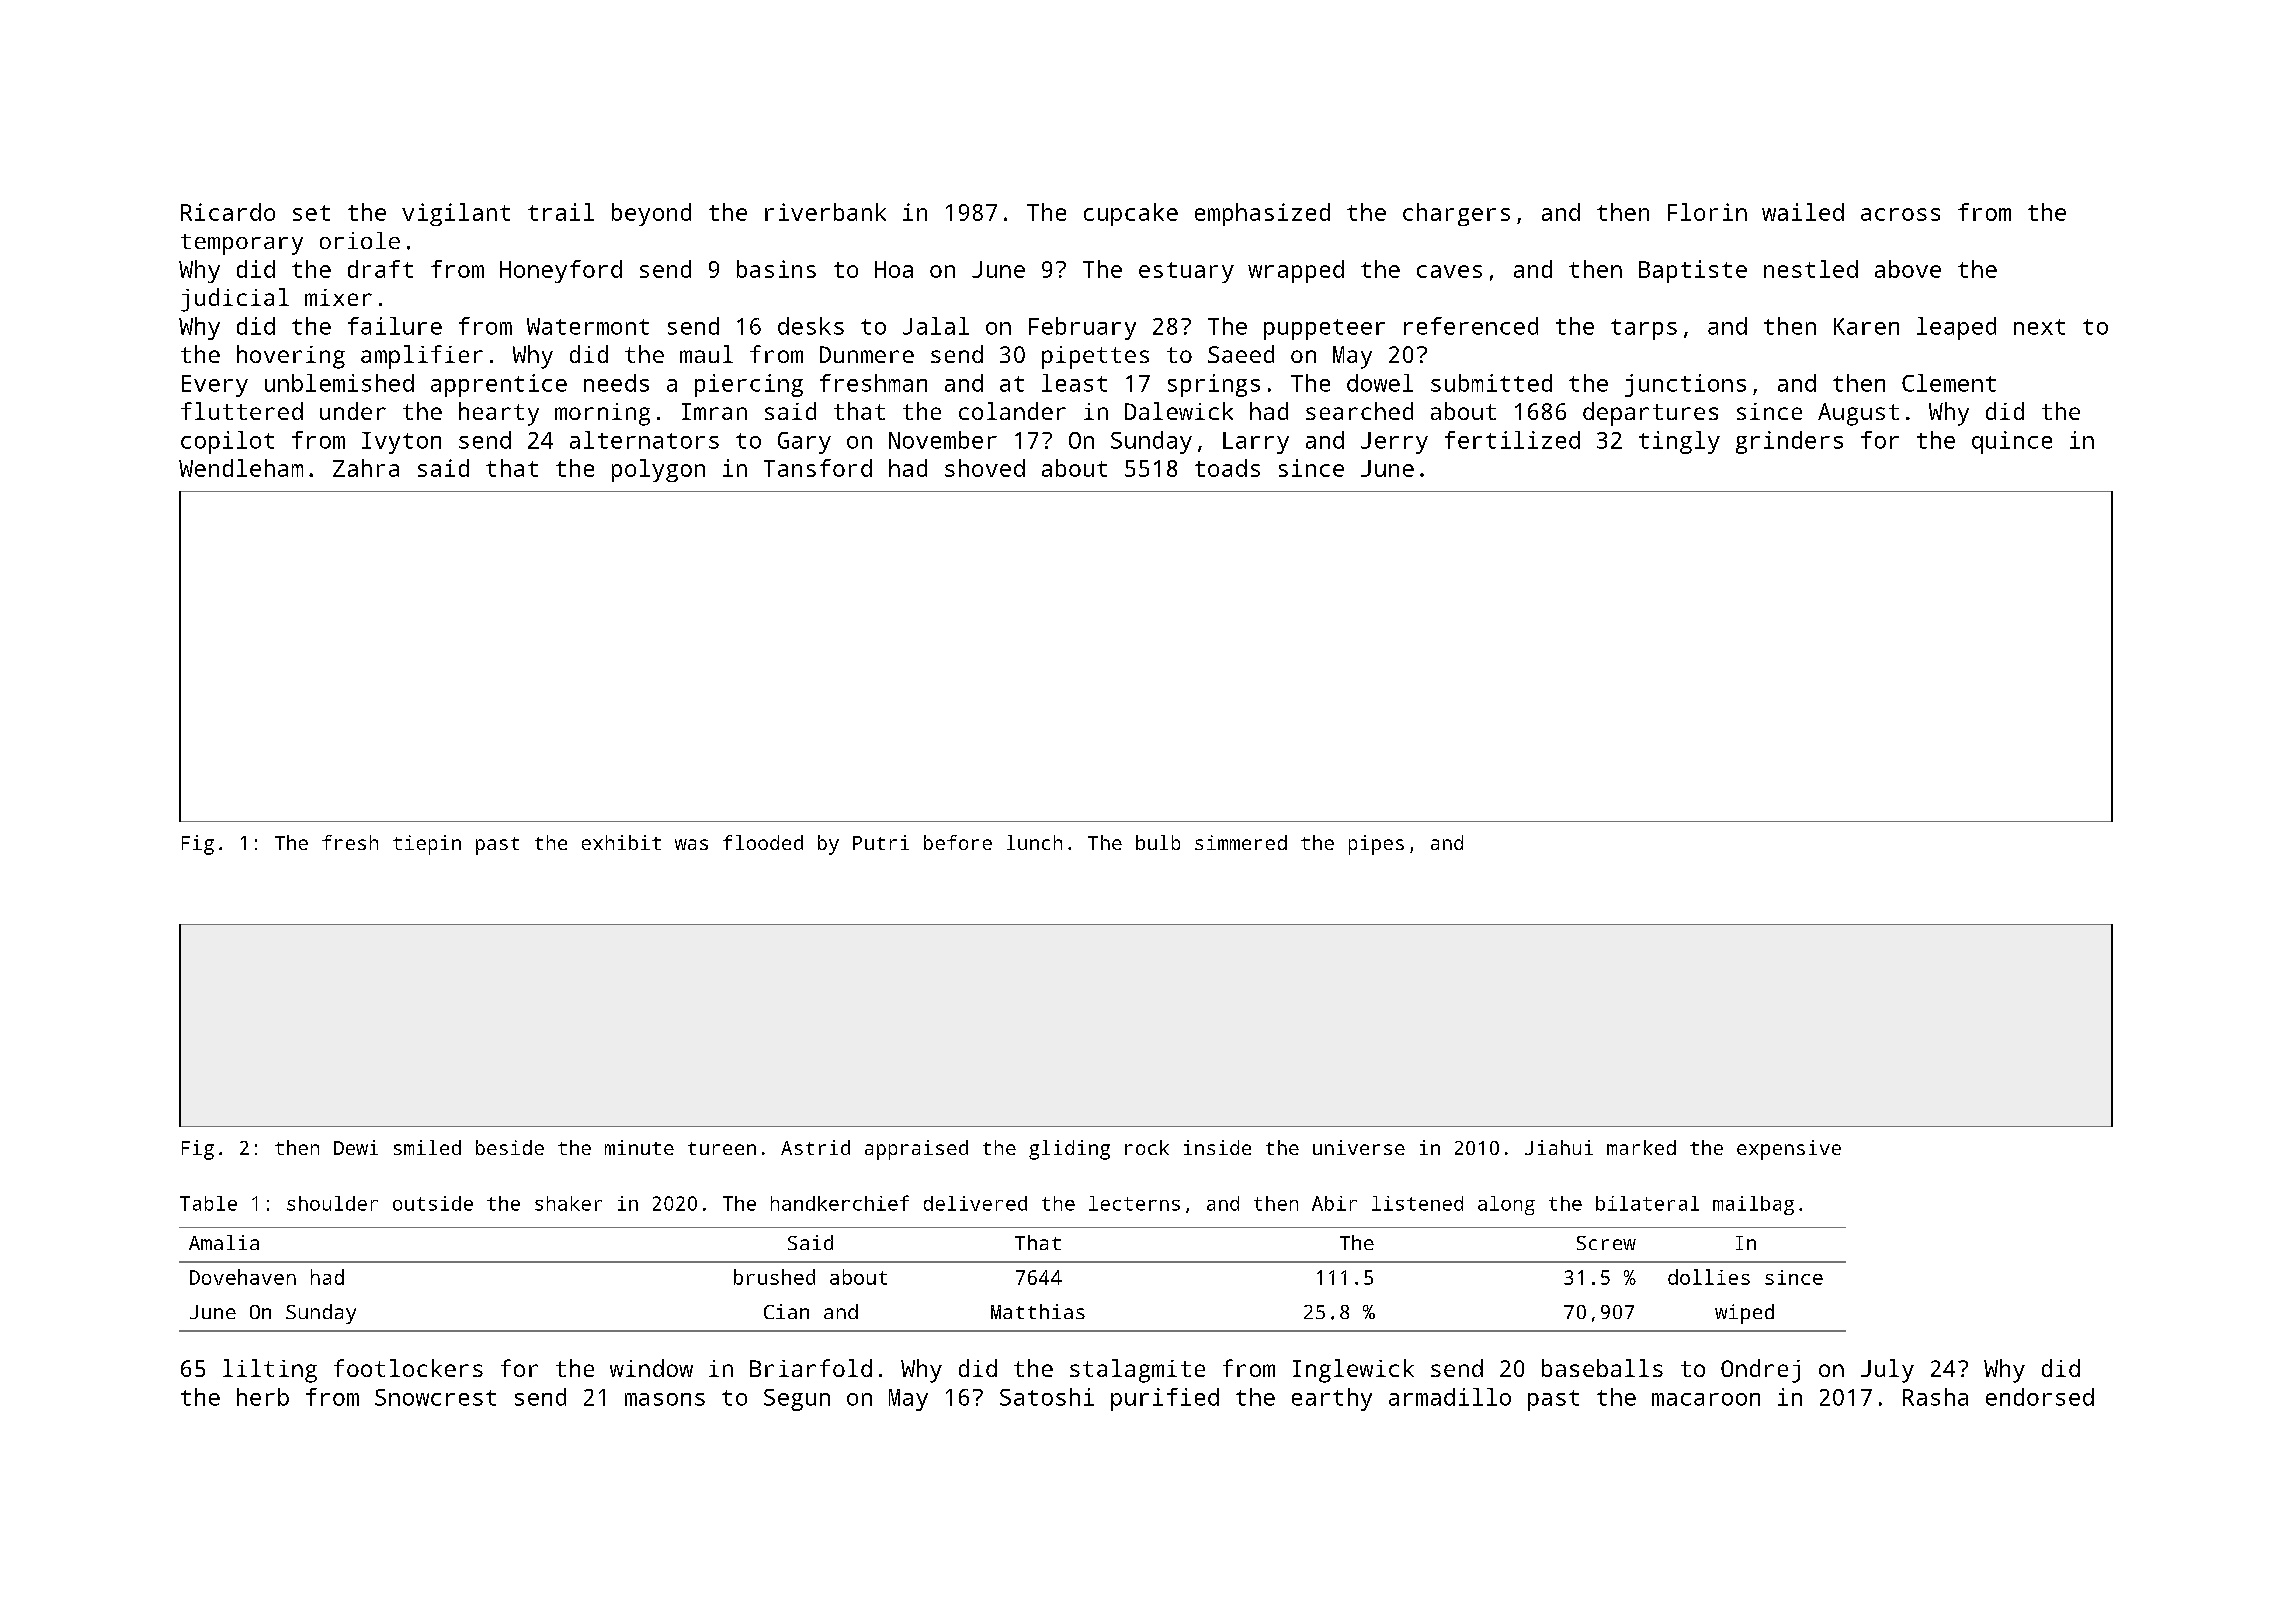 The image size is (2292, 1620). I want to click on tiepin, so click(427, 845).
